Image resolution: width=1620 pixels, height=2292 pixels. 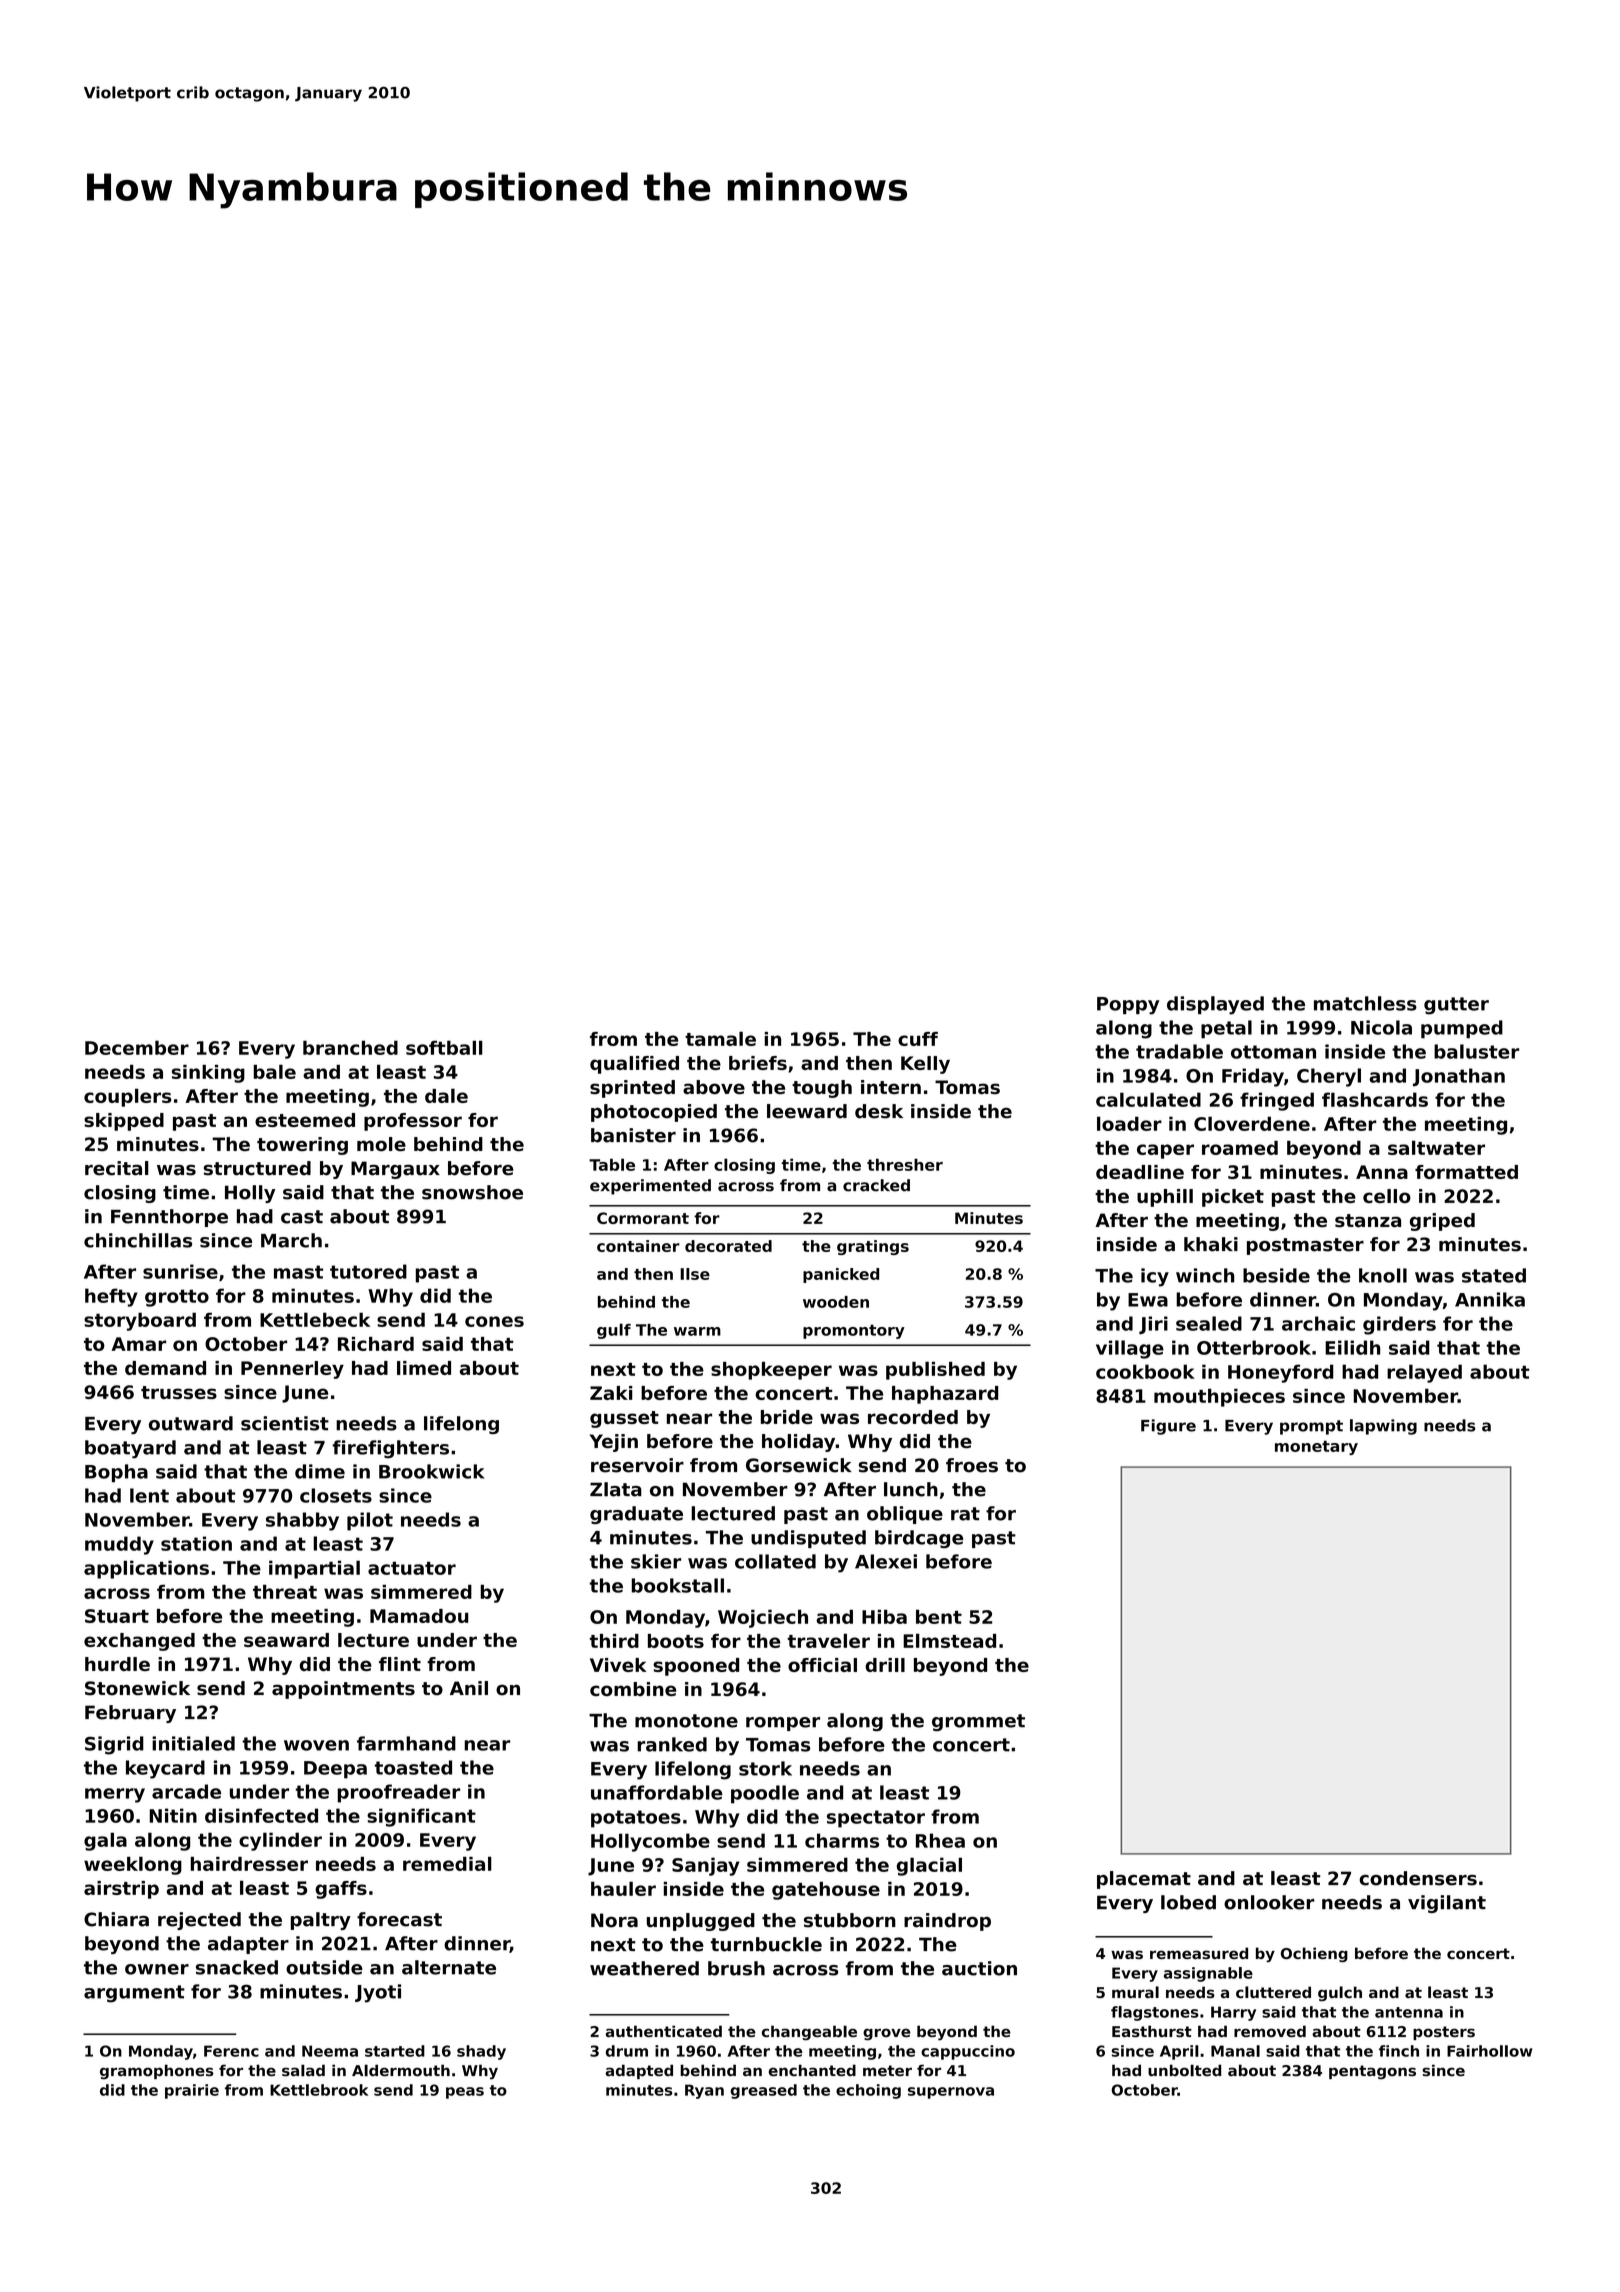 I want to click on placemat, so click(x=1144, y=1880).
